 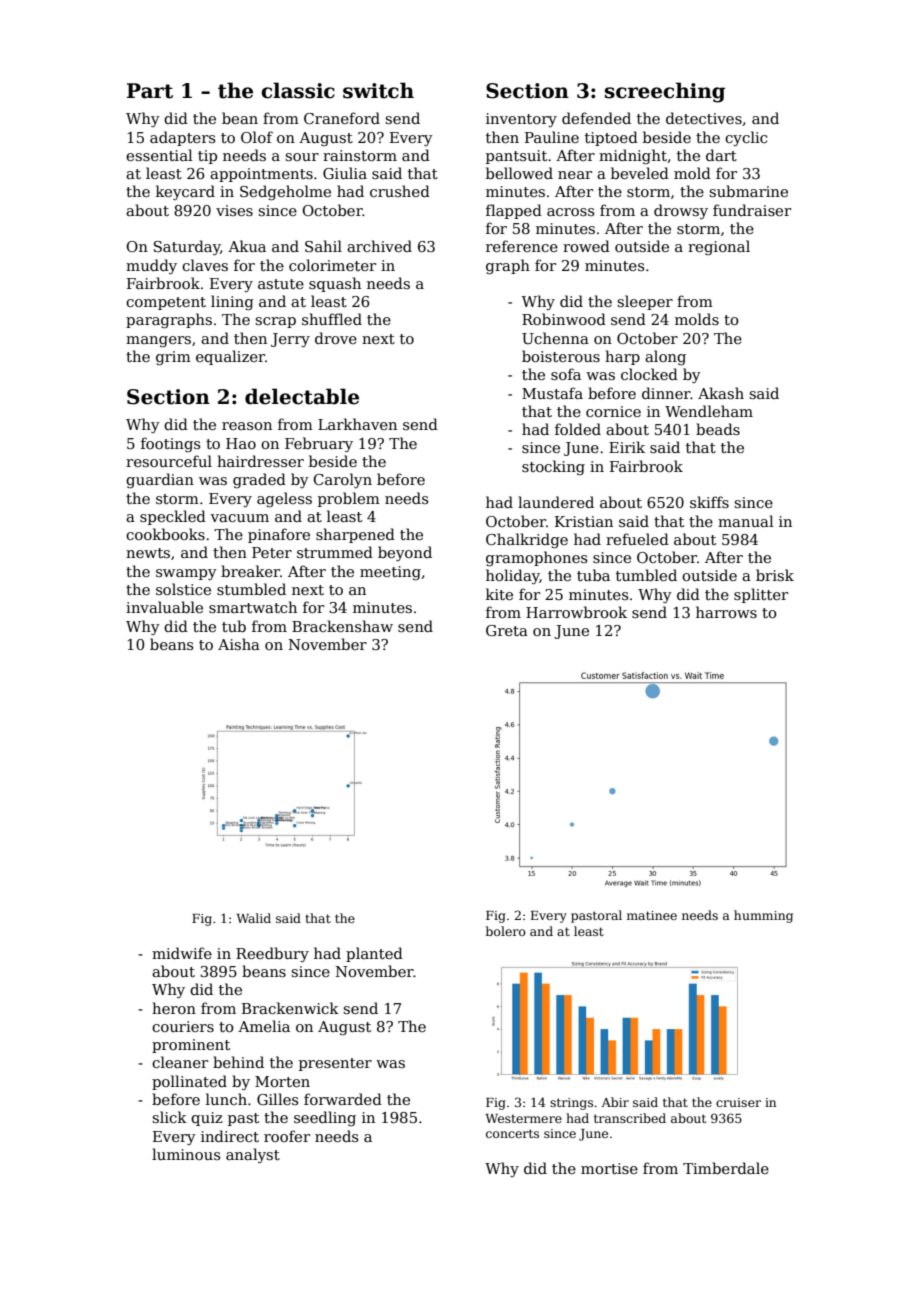 I want to click on Brackenshaw, so click(x=342, y=626).
